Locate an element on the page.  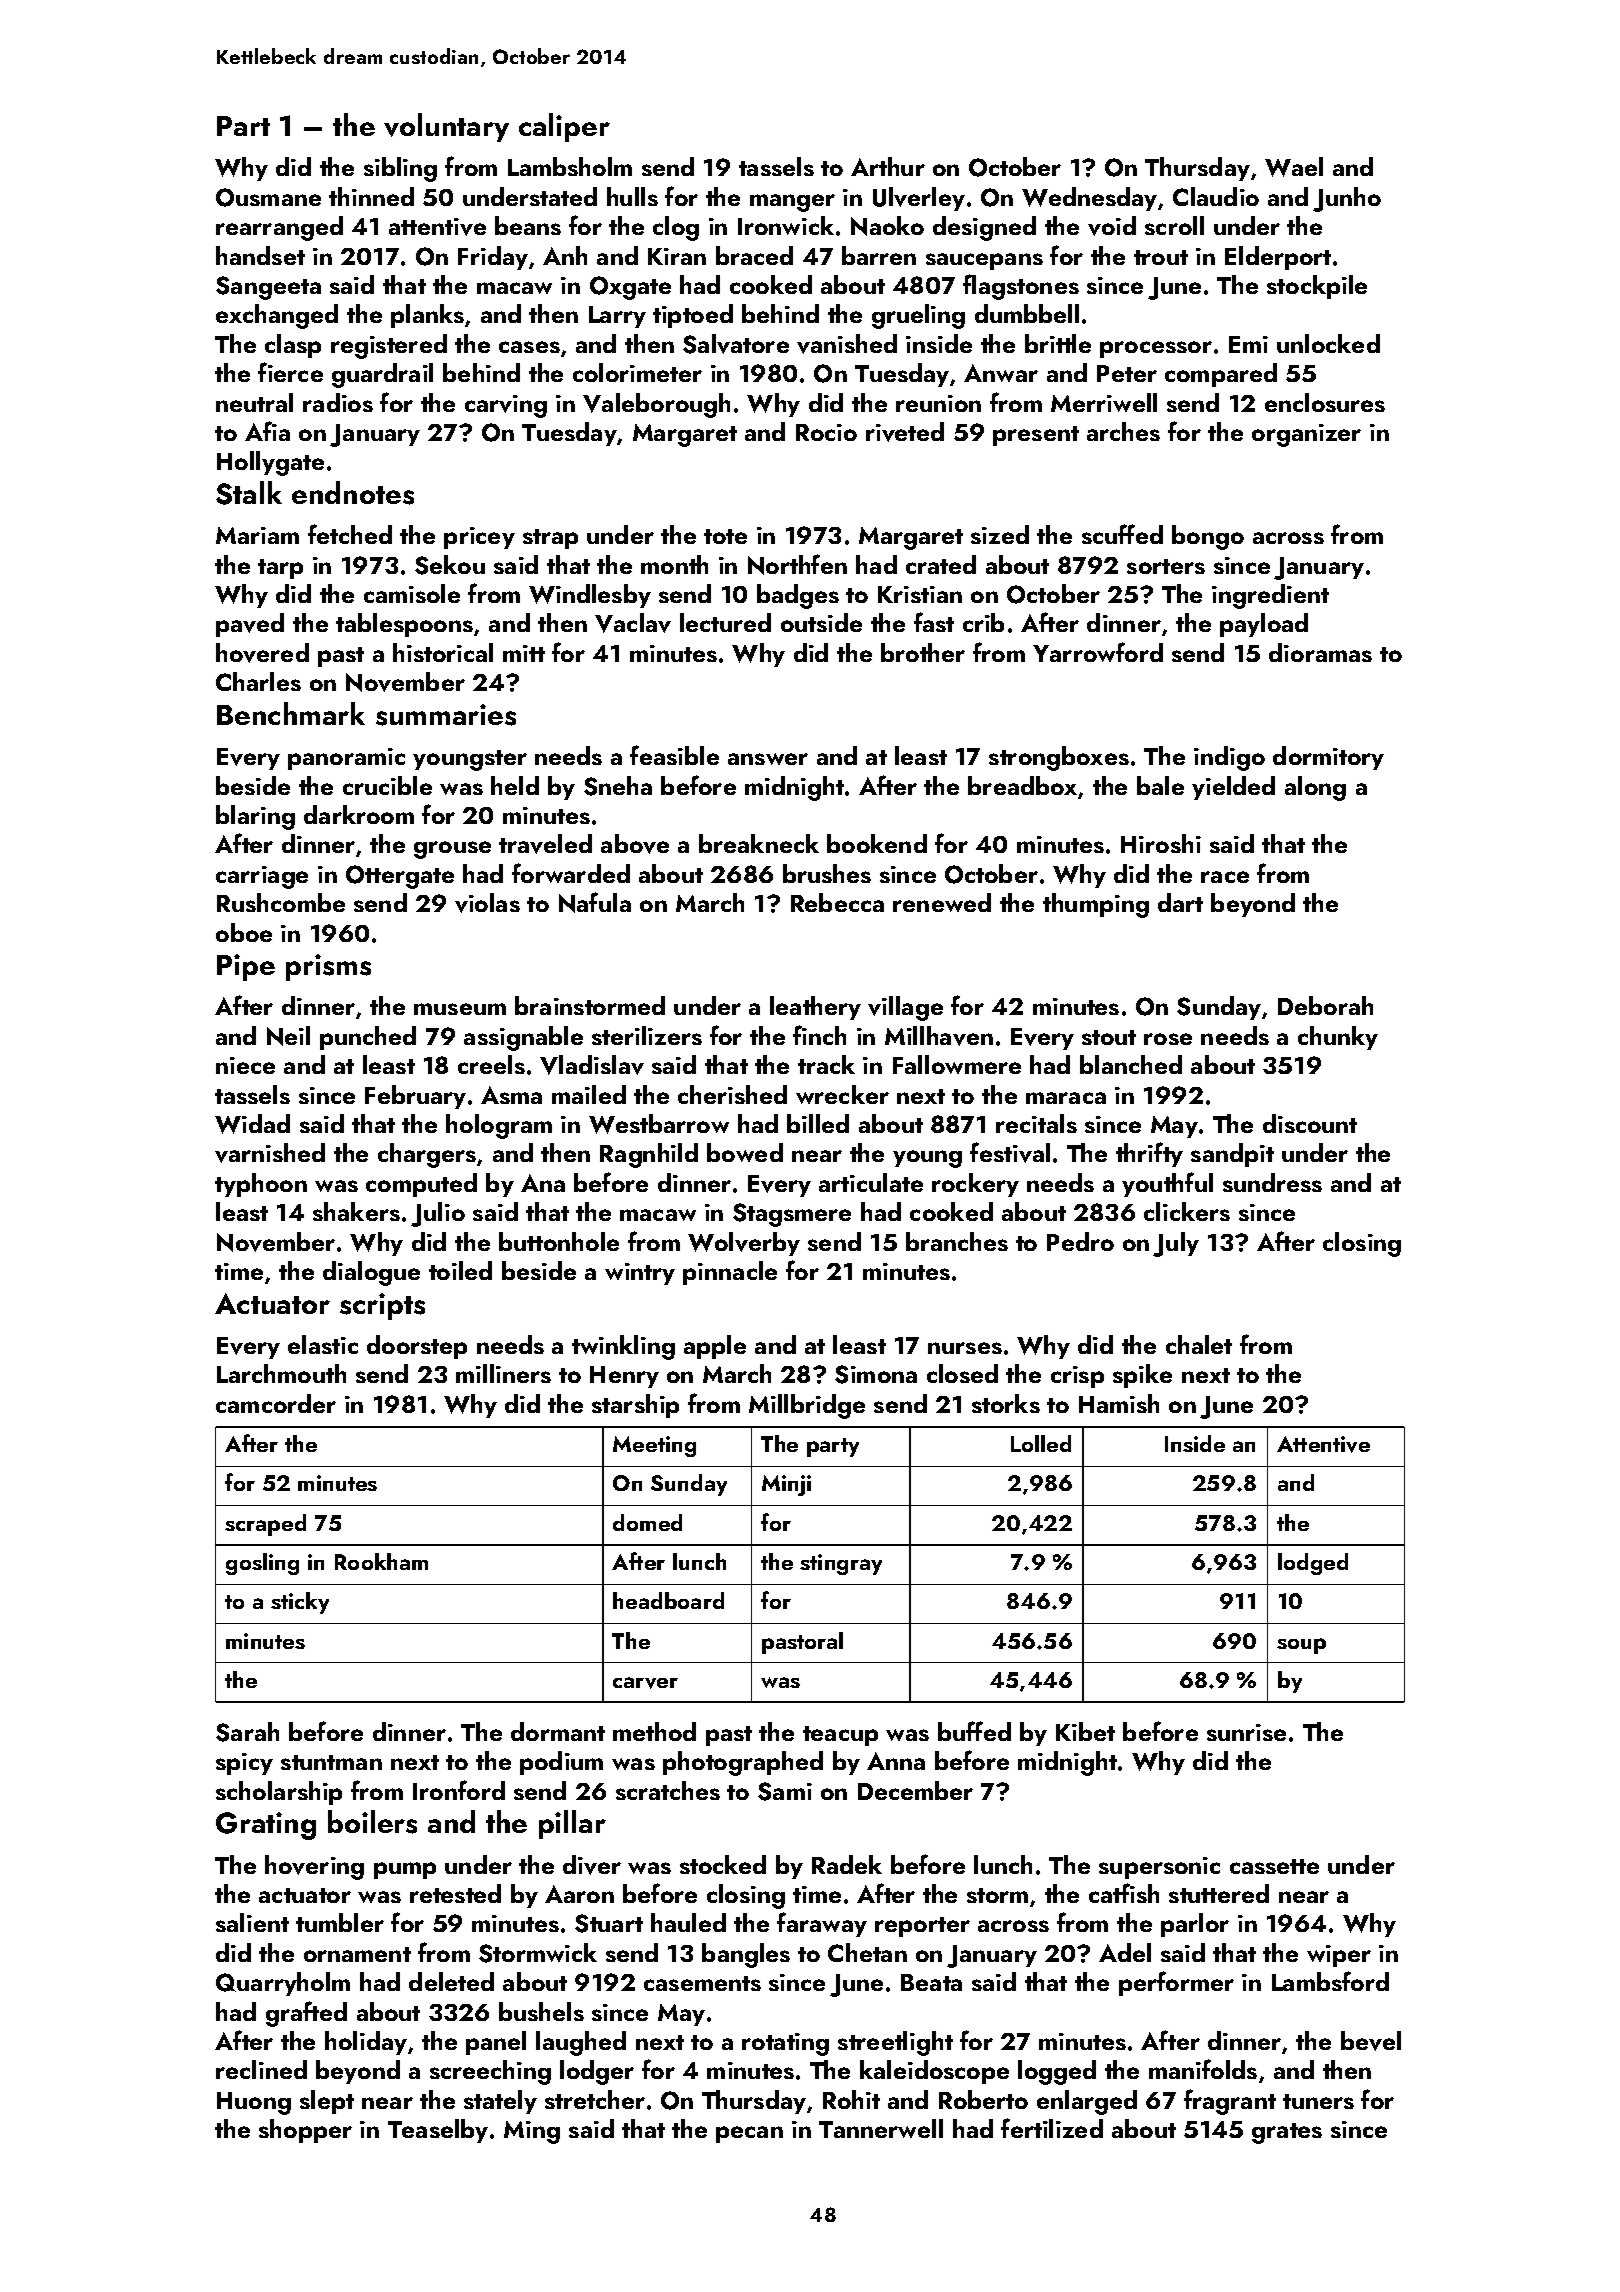
photographed is located at coordinates (743, 1763).
